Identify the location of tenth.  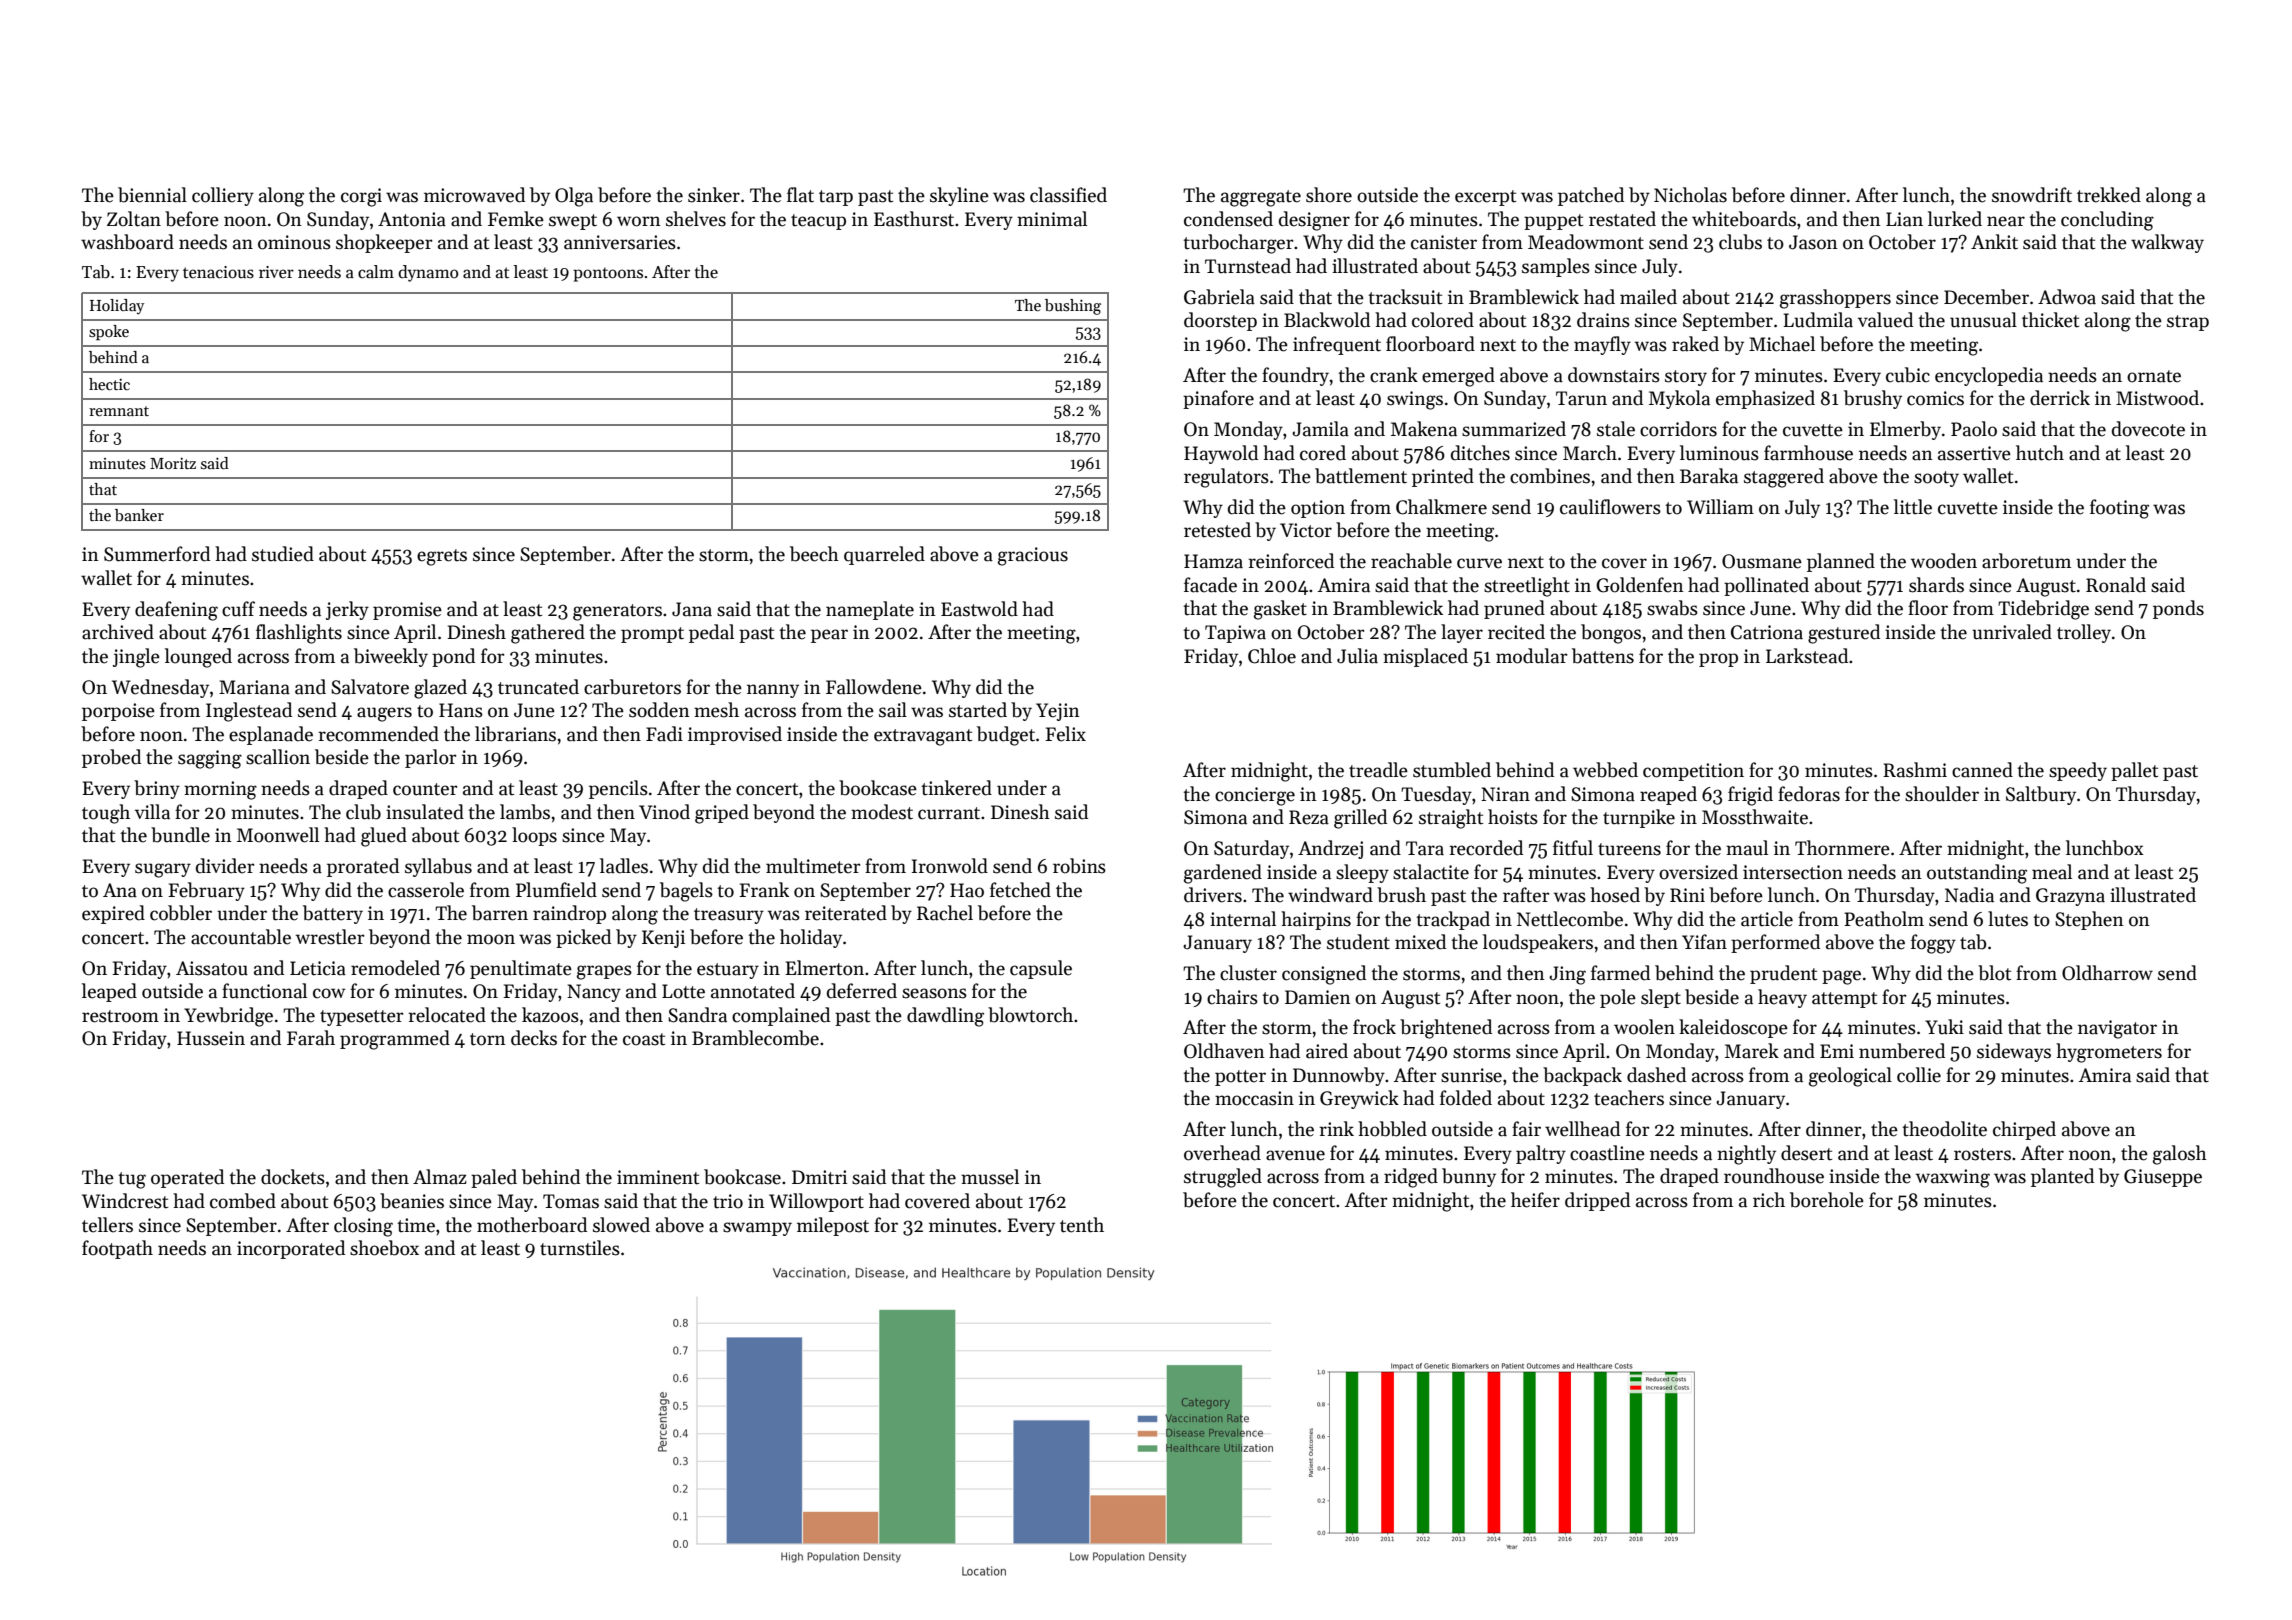
(1082, 1225).
